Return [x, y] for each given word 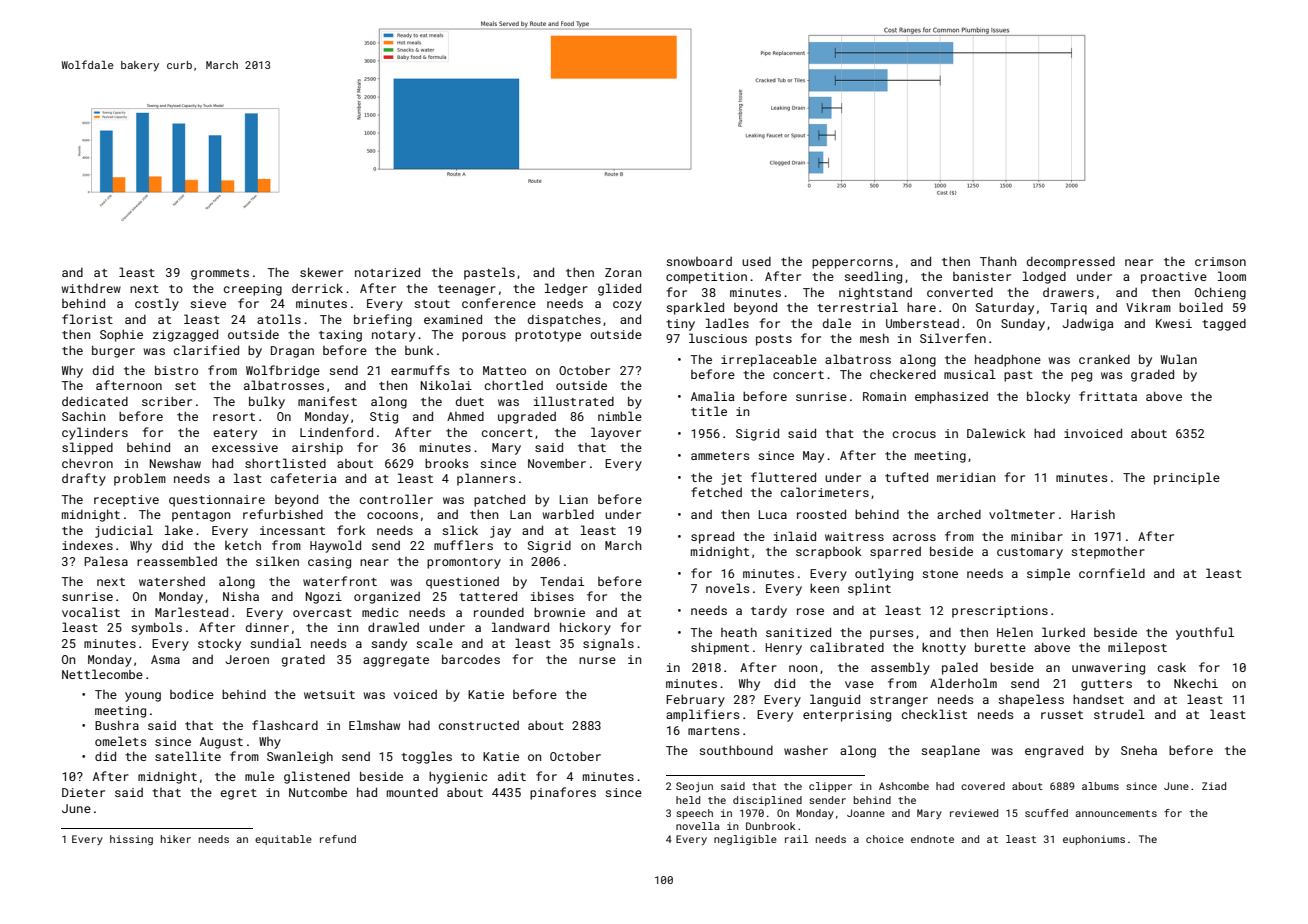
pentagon [201, 516]
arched [959, 514]
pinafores [563, 793]
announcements [1116, 813]
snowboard [699, 261]
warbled [568, 514]
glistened [317, 777]
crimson [1220, 261]
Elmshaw [374, 725]
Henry [784, 649]
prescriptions [1000, 612]
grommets [220, 274]
